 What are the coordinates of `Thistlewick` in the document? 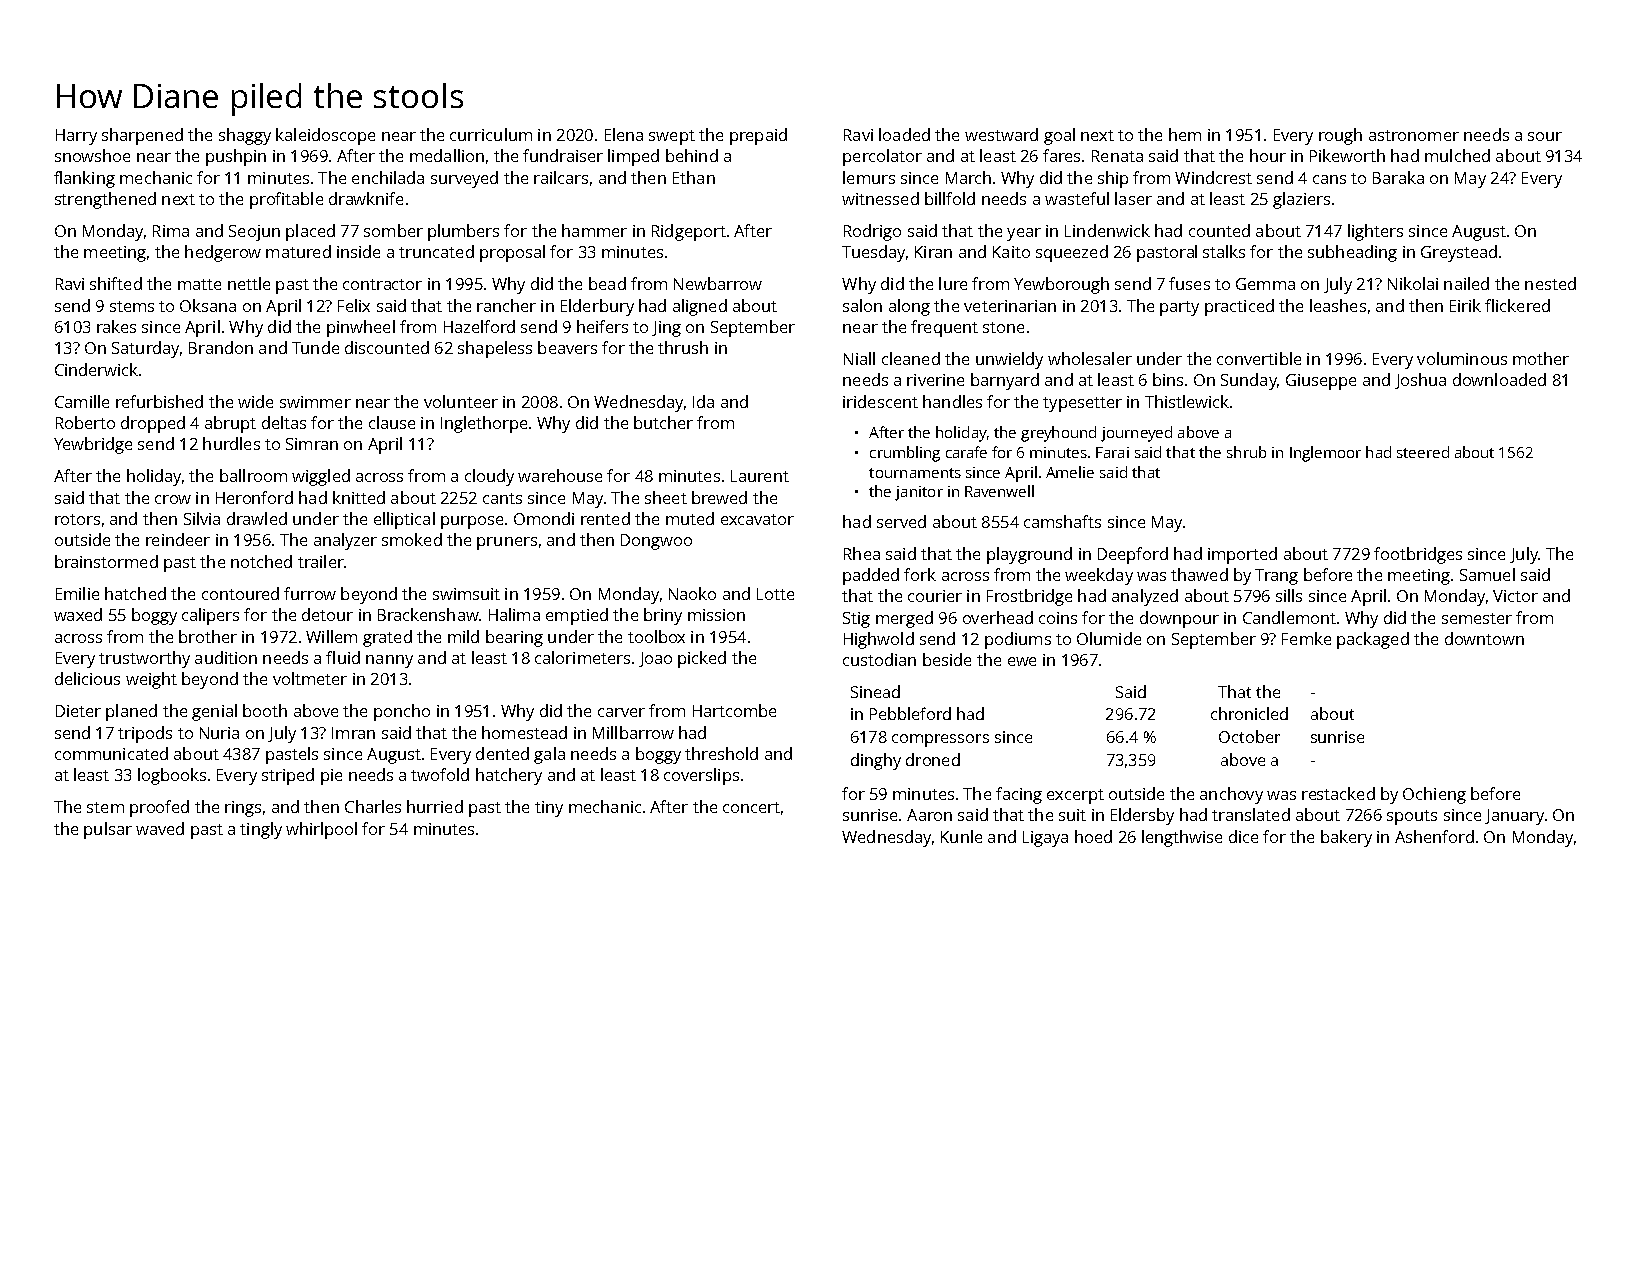 It's located at (1187, 401).
